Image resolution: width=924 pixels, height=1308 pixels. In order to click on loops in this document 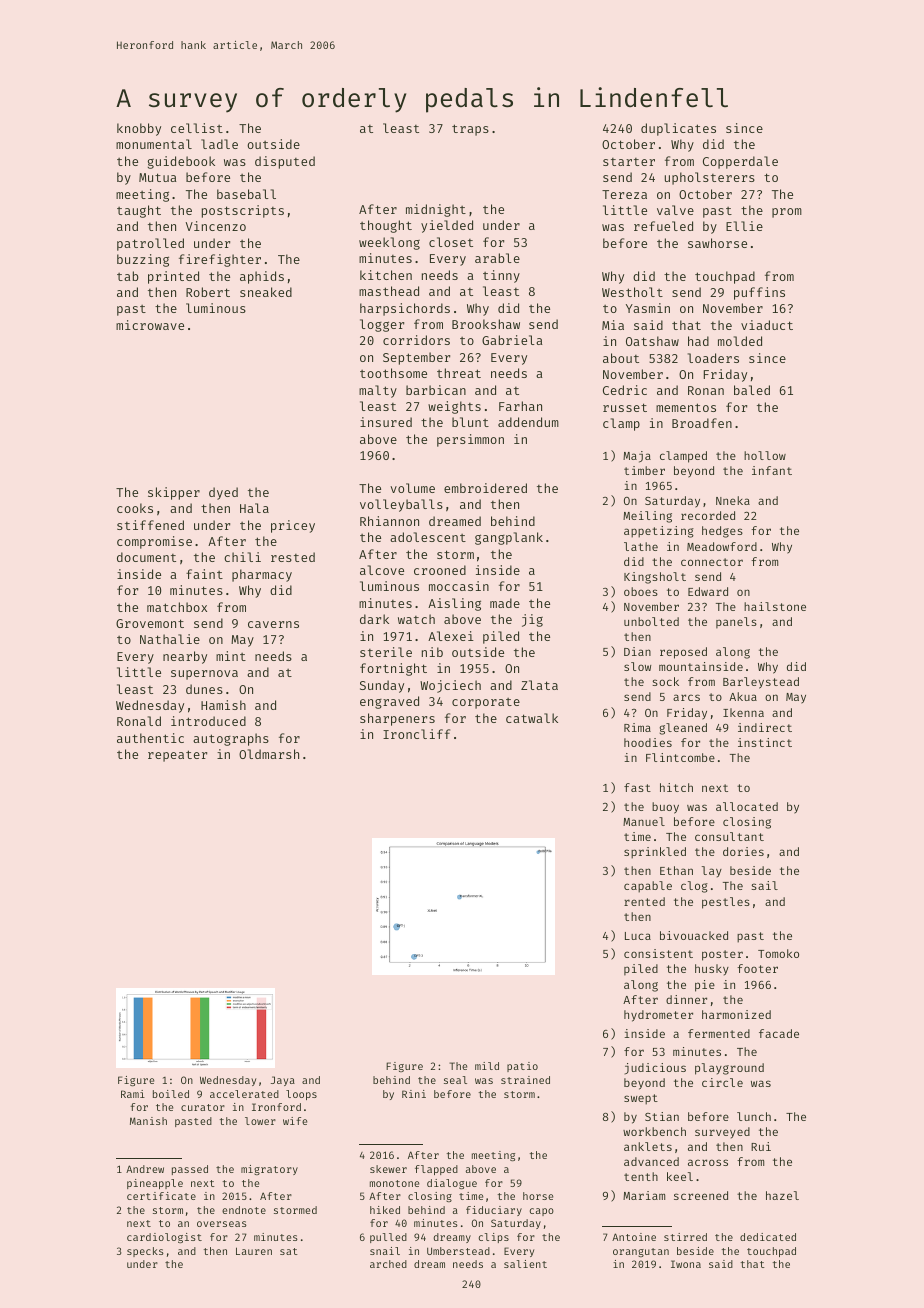, I will do `click(301, 1095)`.
